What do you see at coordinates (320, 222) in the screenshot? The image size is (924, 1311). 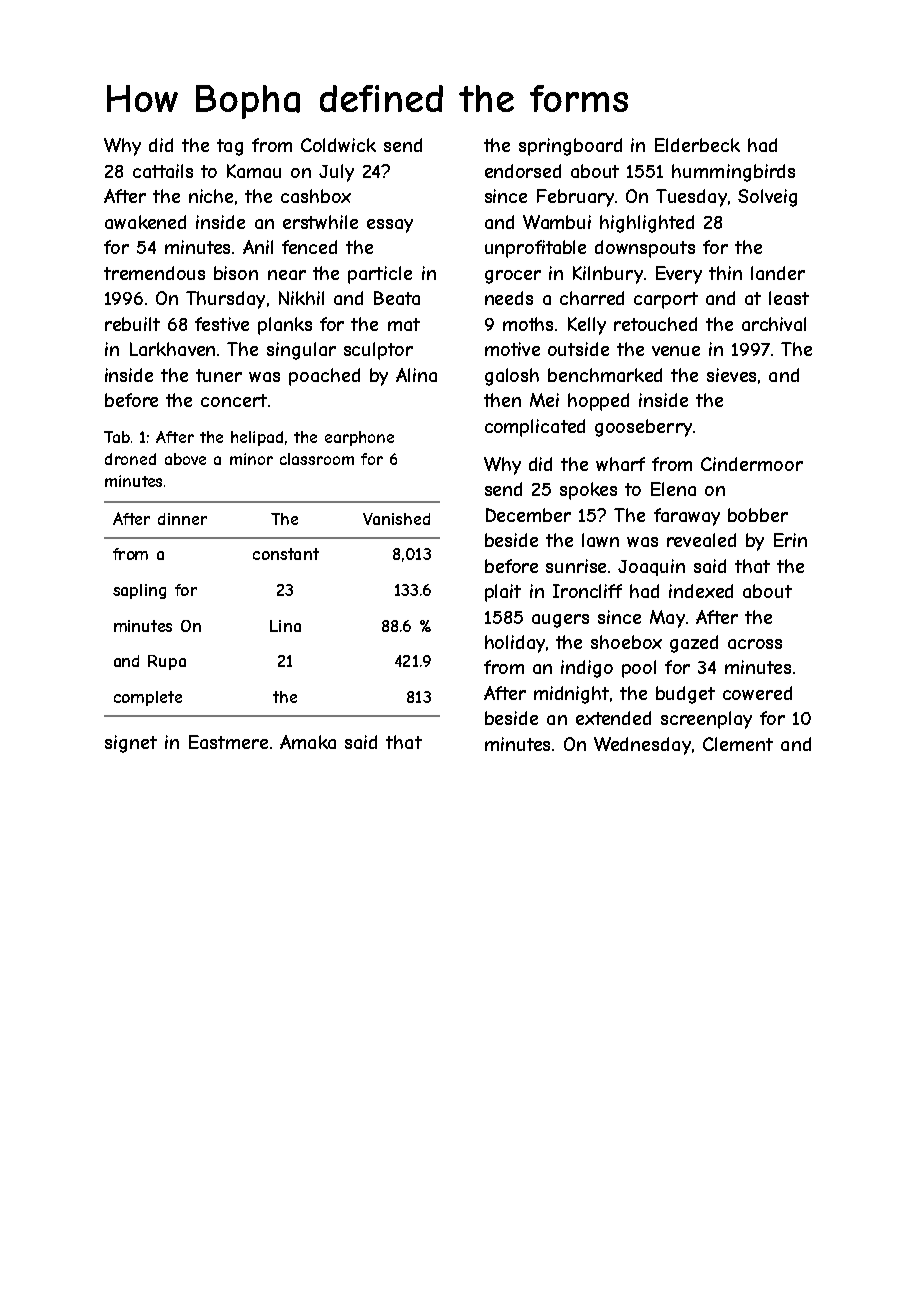 I see `erstwhile` at bounding box center [320, 222].
